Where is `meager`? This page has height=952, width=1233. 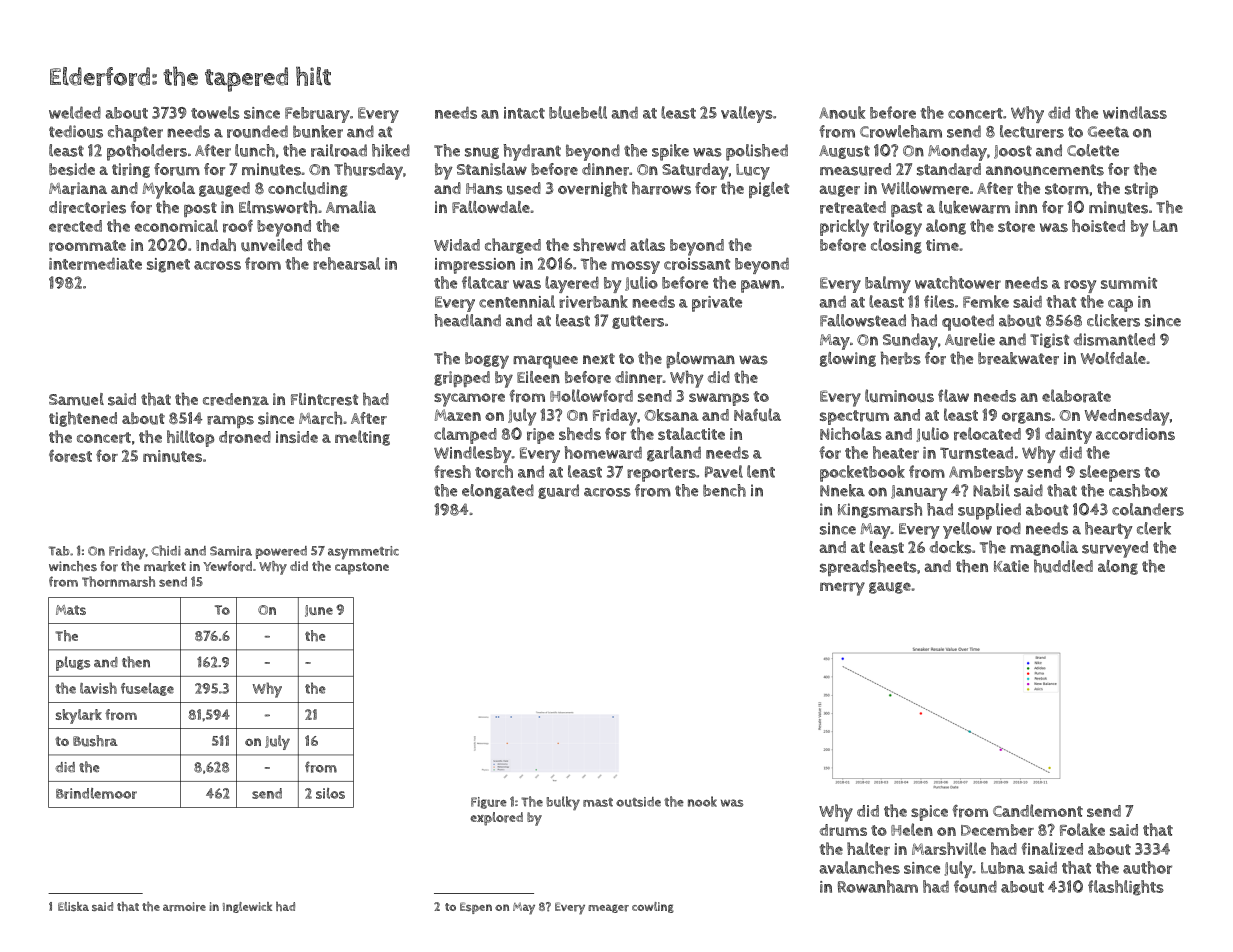 meager is located at coordinates (608, 908).
